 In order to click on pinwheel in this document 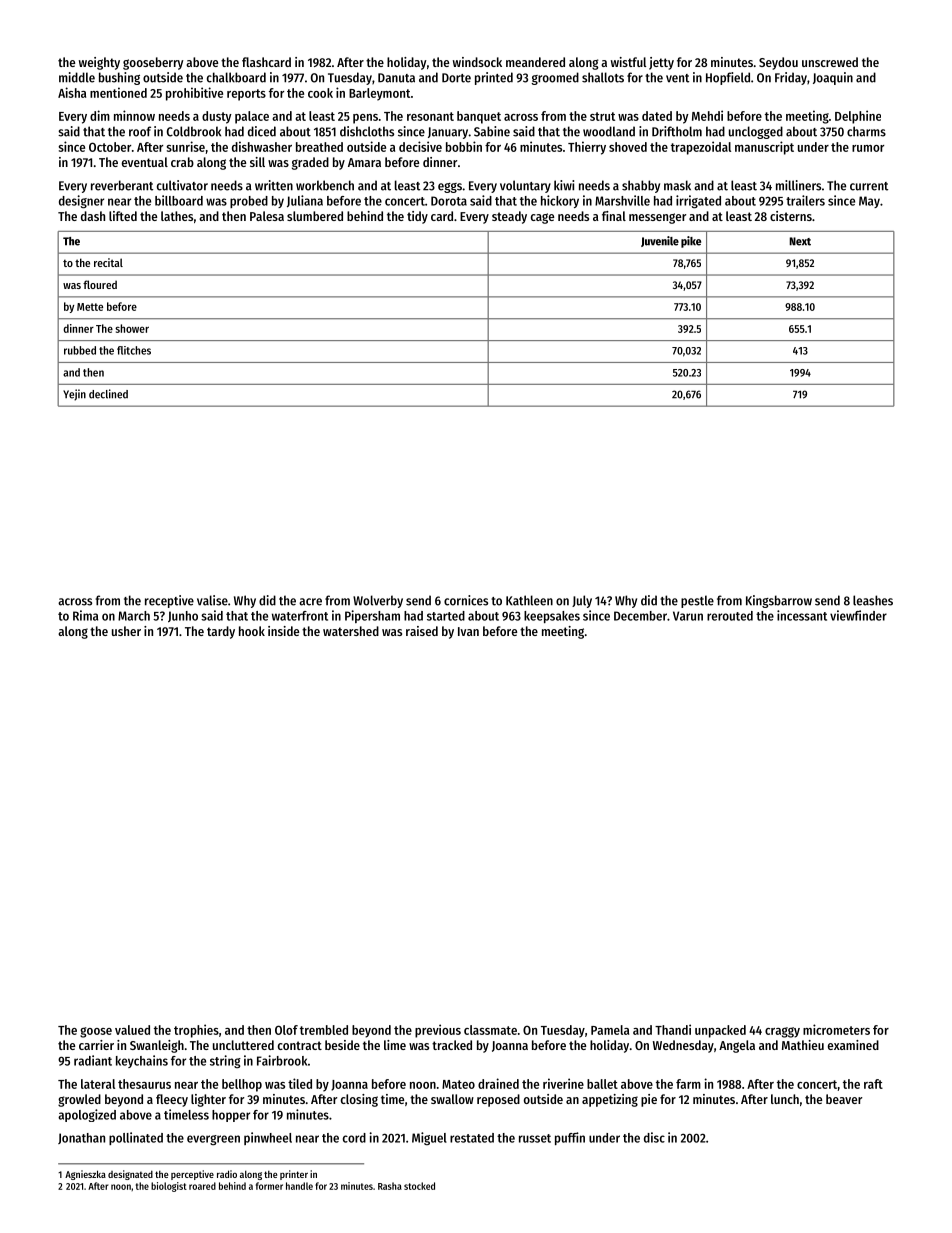, I will do `click(268, 1138)`.
